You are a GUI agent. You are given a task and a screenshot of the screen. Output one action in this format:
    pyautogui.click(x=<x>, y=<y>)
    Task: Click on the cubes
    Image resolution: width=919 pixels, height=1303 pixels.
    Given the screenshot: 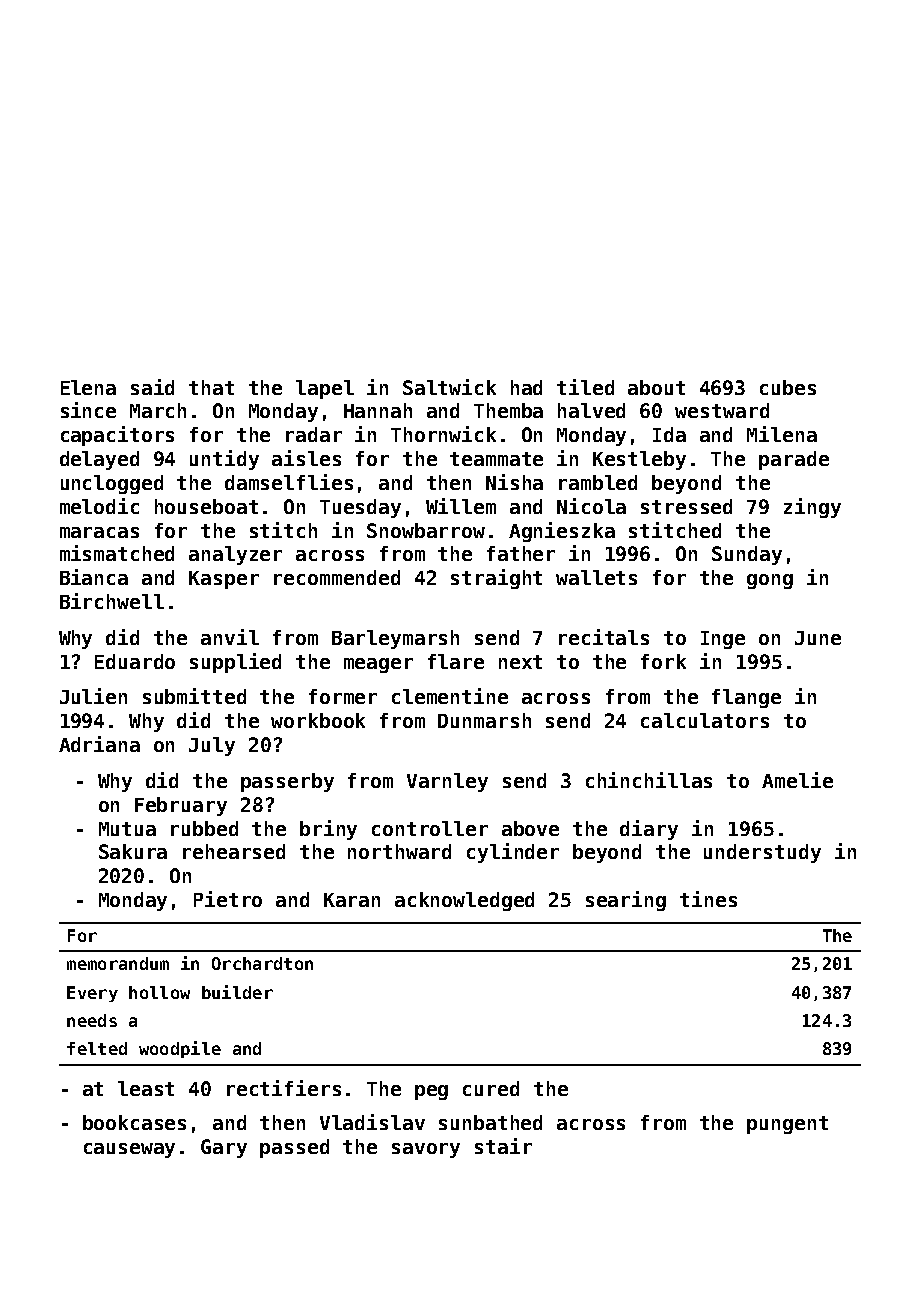 What is the action you would take?
    pyautogui.click(x=788, y=387)
